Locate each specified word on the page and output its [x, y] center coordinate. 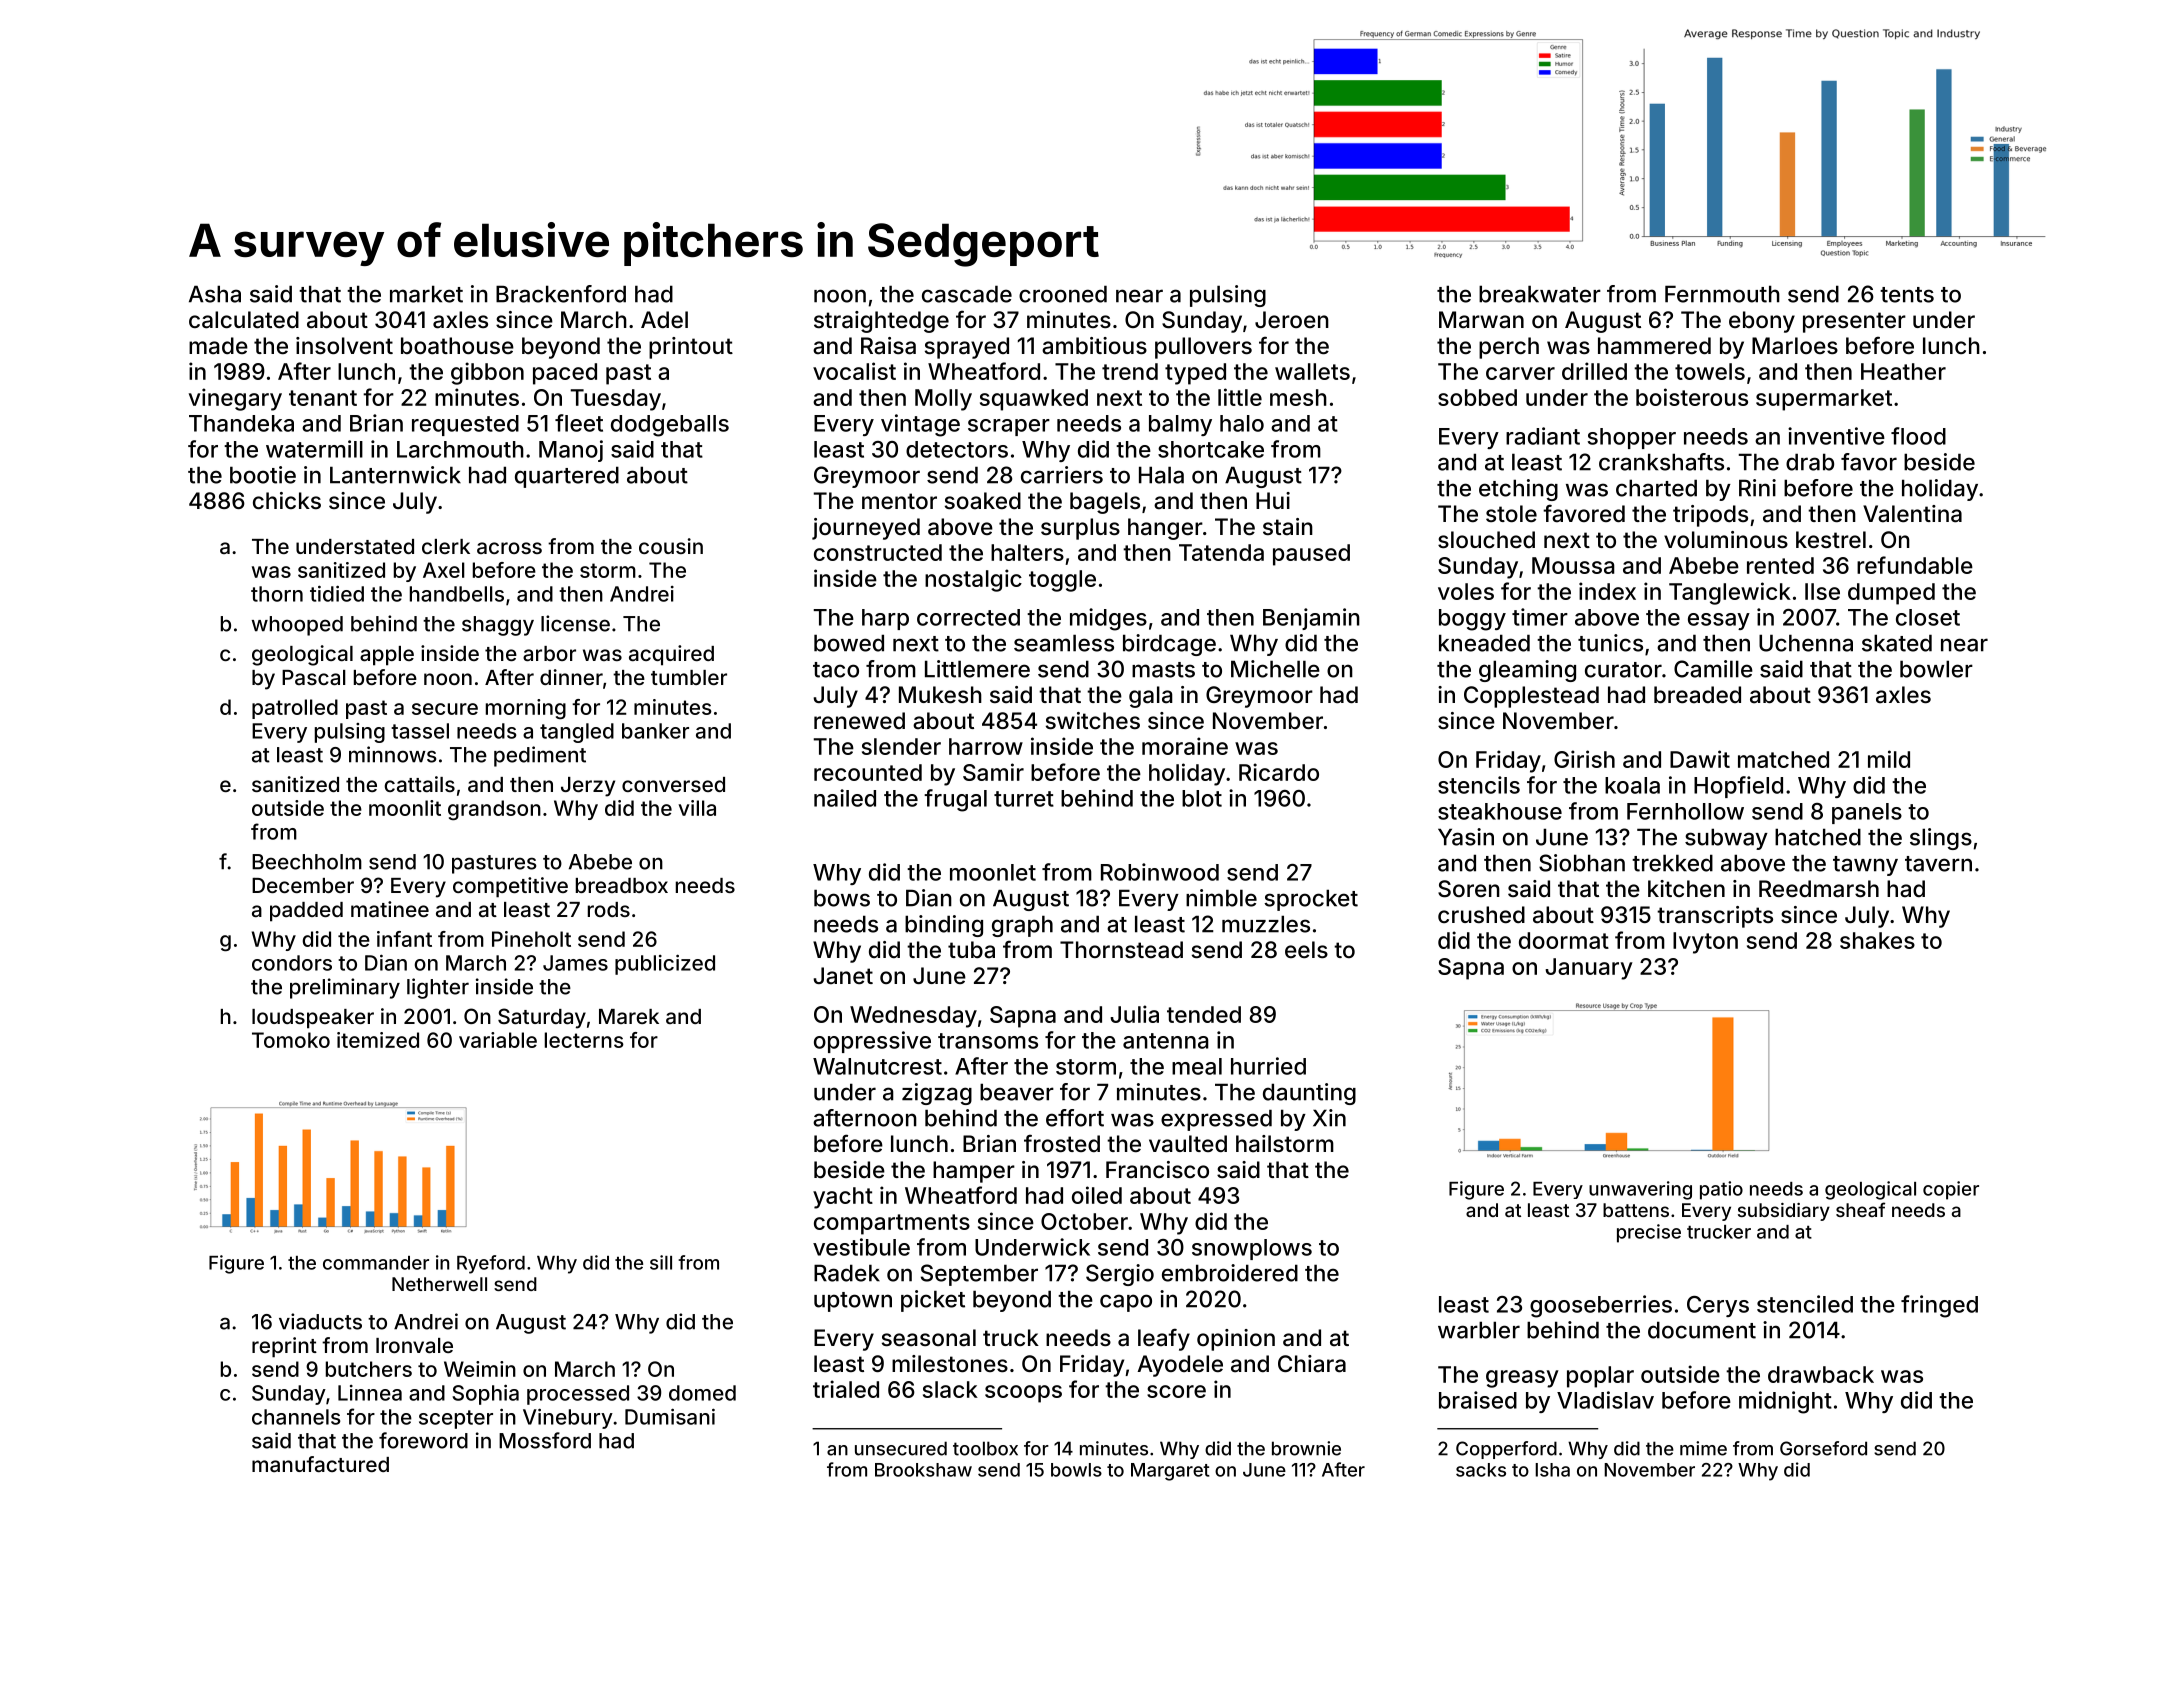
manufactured [320, 1464]
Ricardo [1279, 772]
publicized [665, 964]
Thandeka [241, 423]
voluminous [1726, 539]
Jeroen [1292, 319]
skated [1897, 643]
